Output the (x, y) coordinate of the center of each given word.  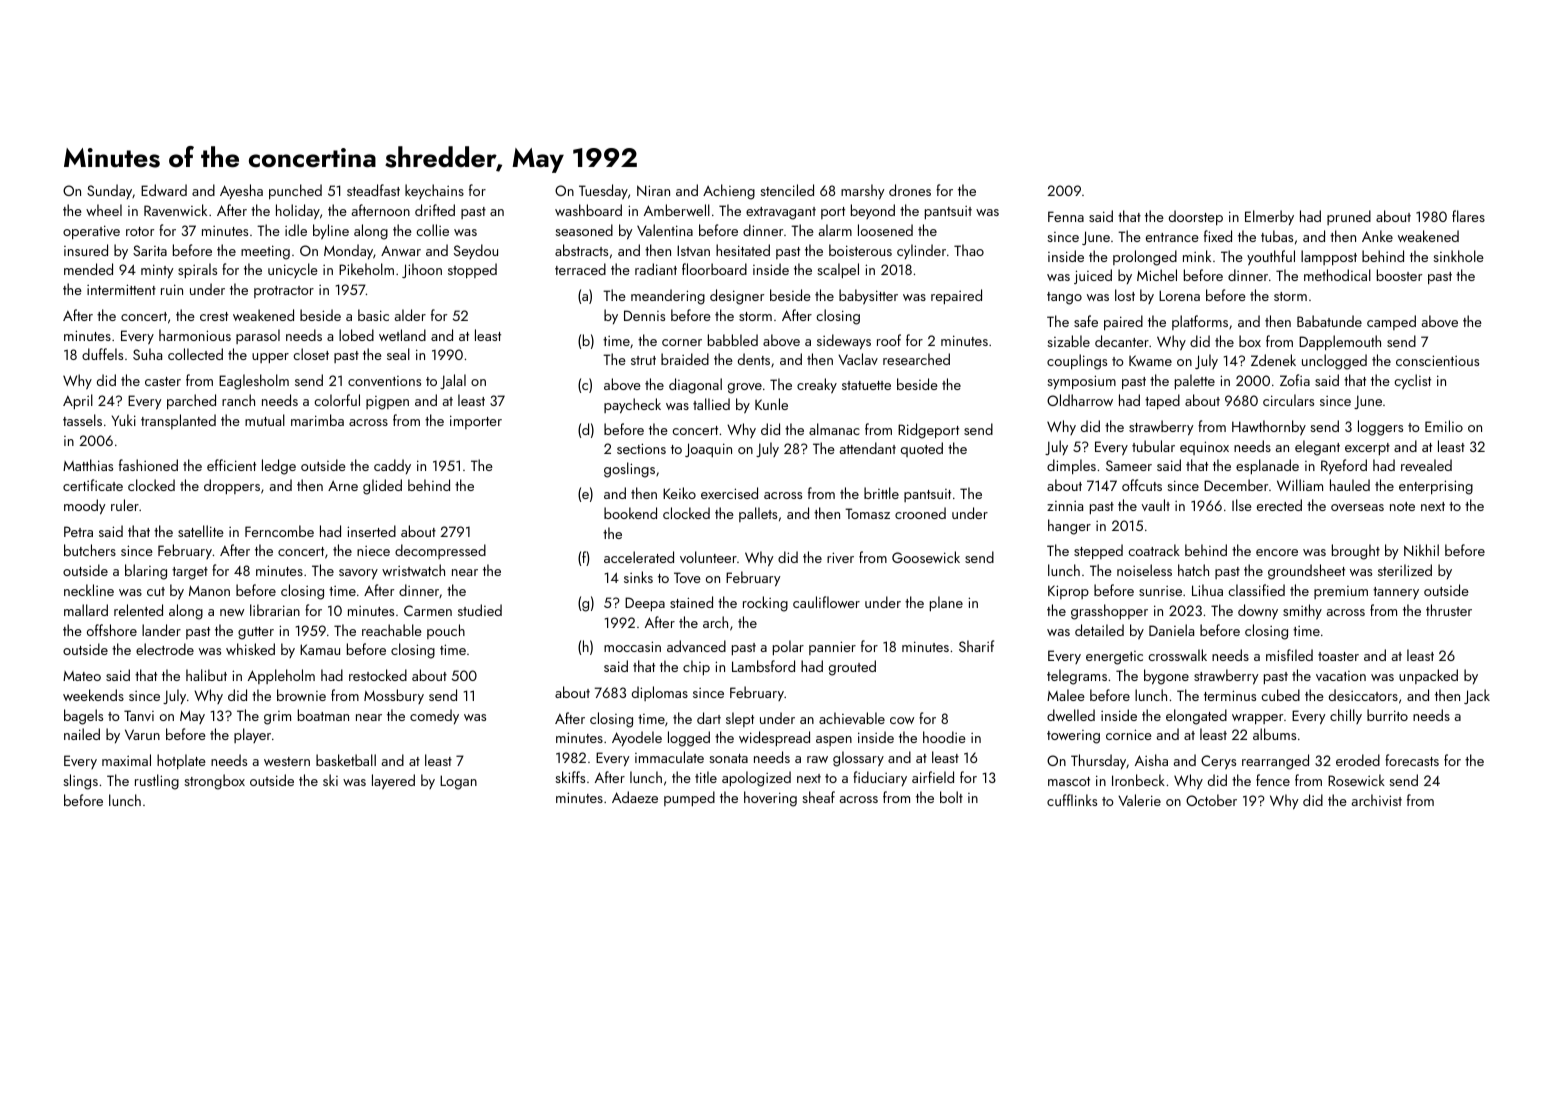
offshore (112, 630)
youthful (1271, 257)
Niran (653, 190)
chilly (1346, 716)
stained (691, 602)
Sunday (109, 191)
